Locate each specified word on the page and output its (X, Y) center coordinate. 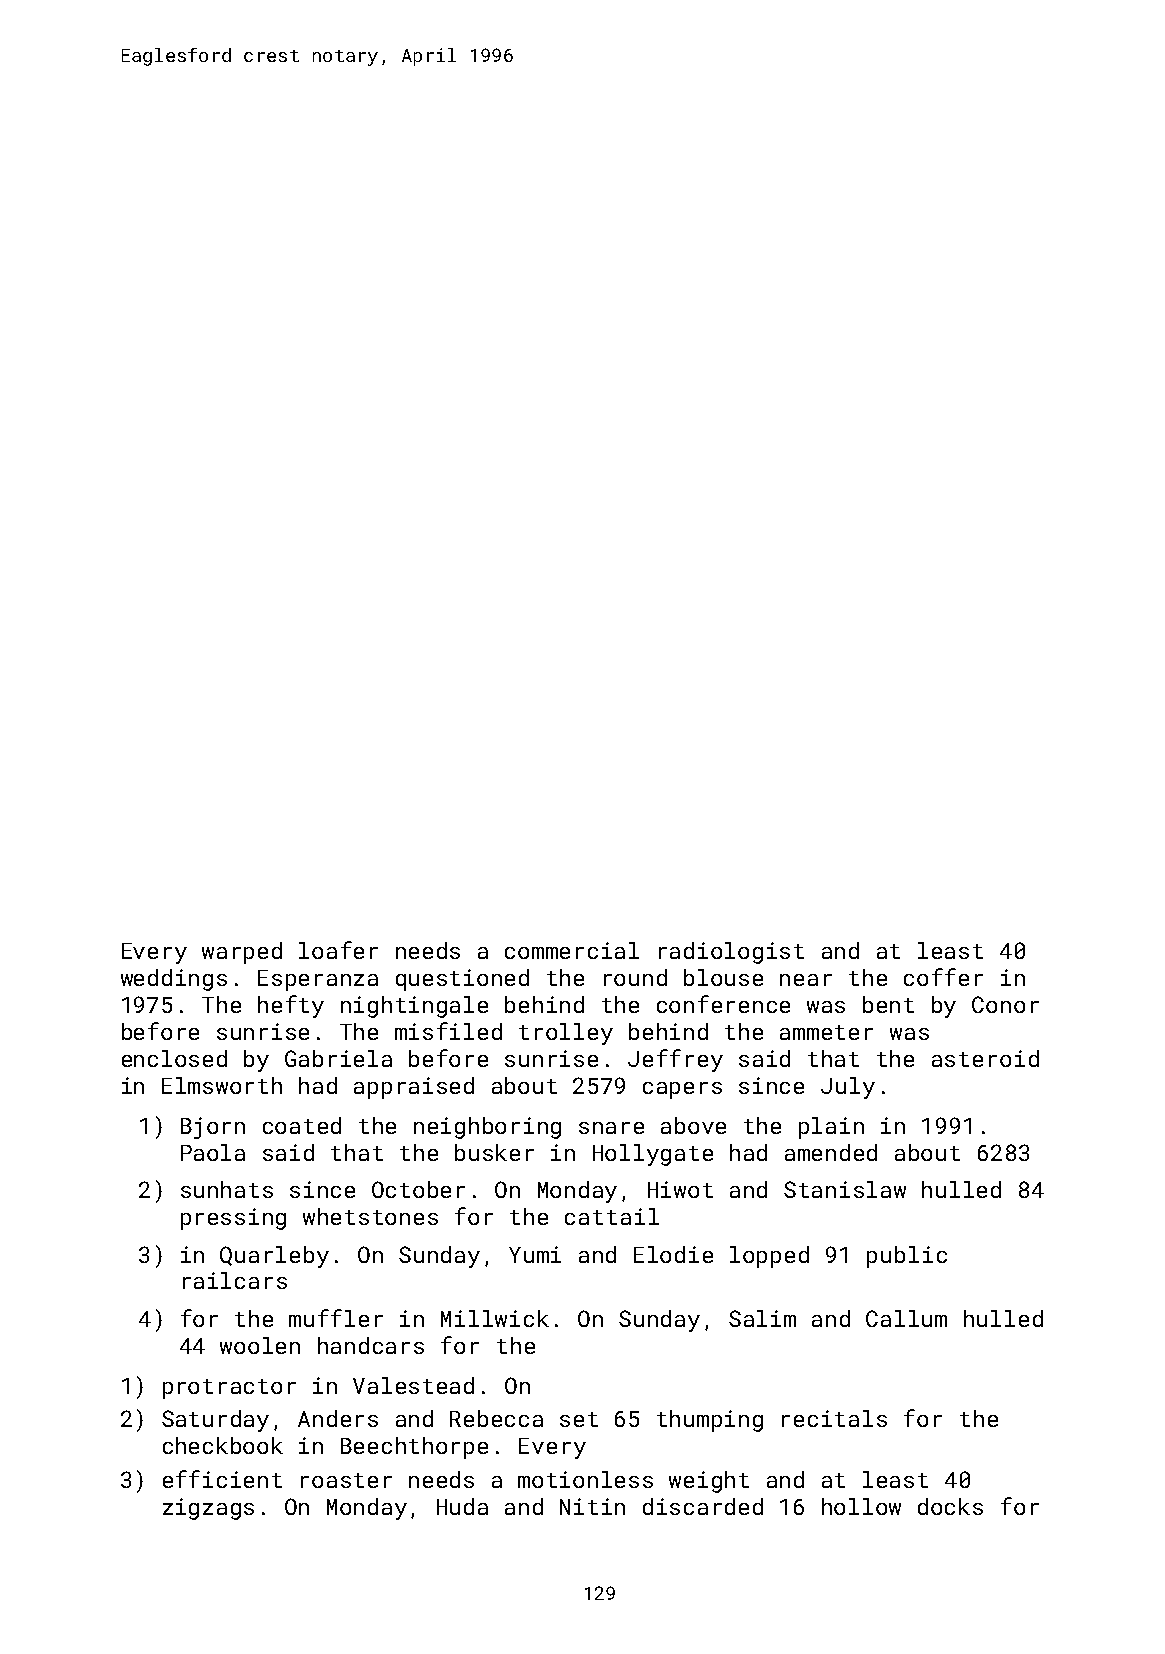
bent (888, 1004)
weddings (174, 980)
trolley (566, 1034)
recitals (834, 1418)
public (907, 1257)
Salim (762, 1318)
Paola (213, 1152)
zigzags (208, 1509)
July (848, 1088)
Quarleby (274, 1257)
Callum (906, 1318)
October (418, 1189)
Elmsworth (222, 1085)
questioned (462, 980)
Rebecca (496, 1418)
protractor (229, 1389)
